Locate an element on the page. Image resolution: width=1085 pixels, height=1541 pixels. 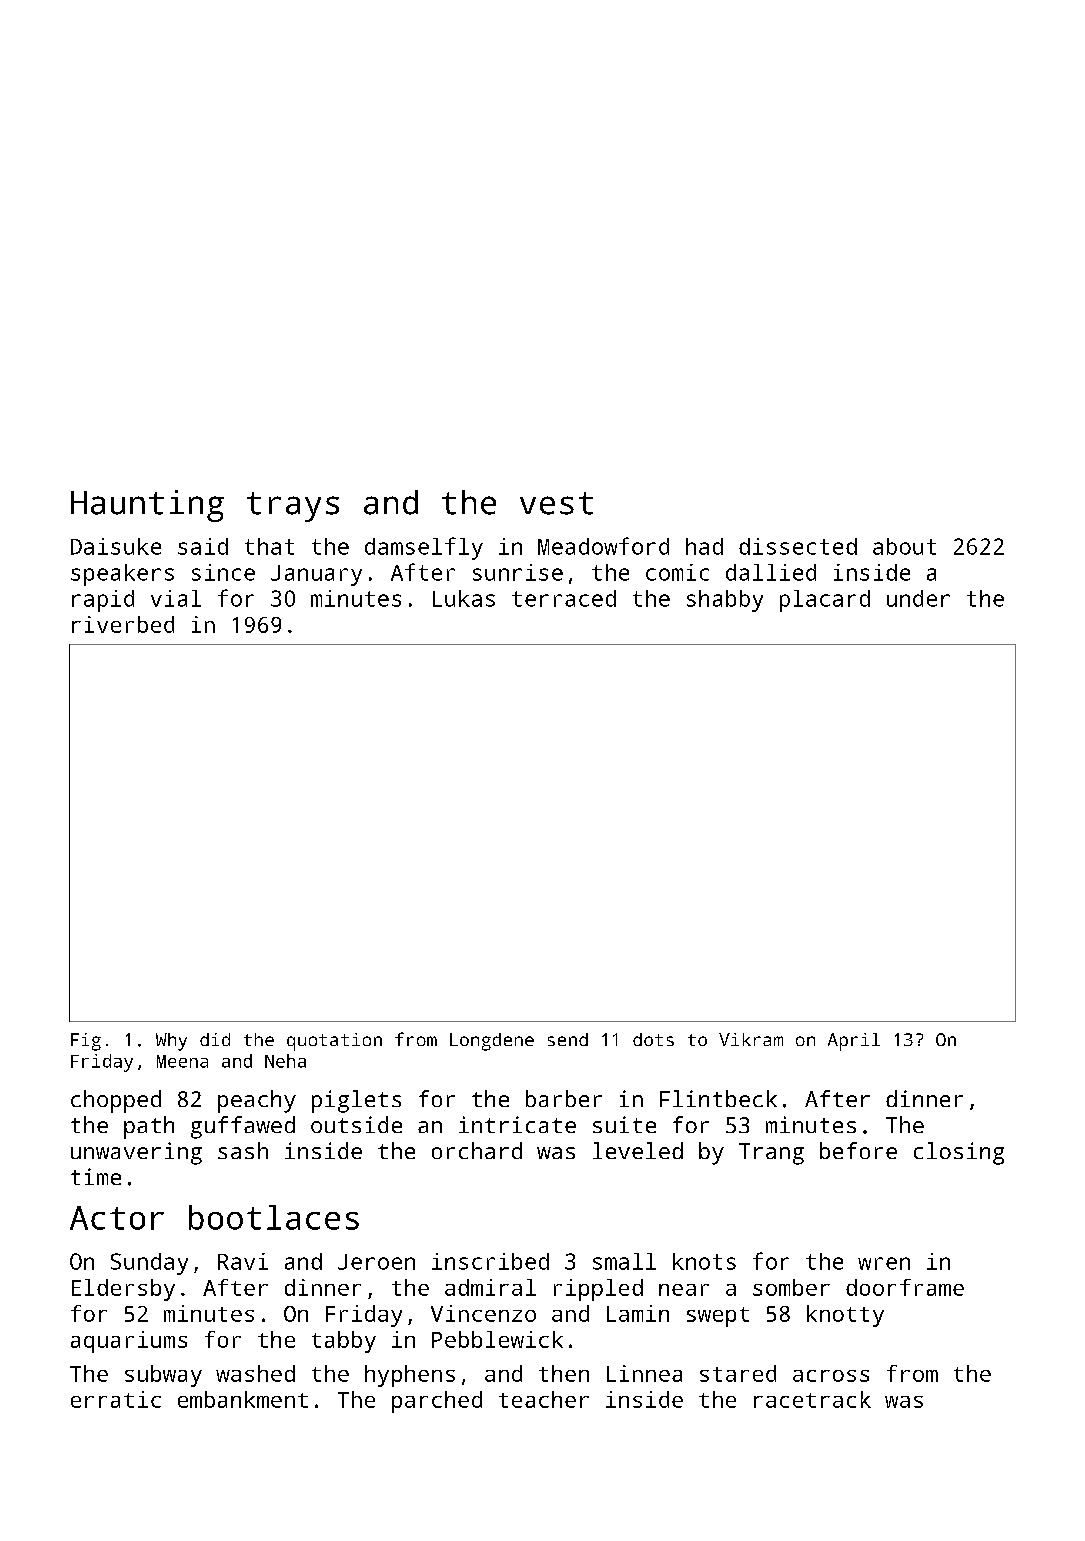
about is located at coordinates (904, 546).
